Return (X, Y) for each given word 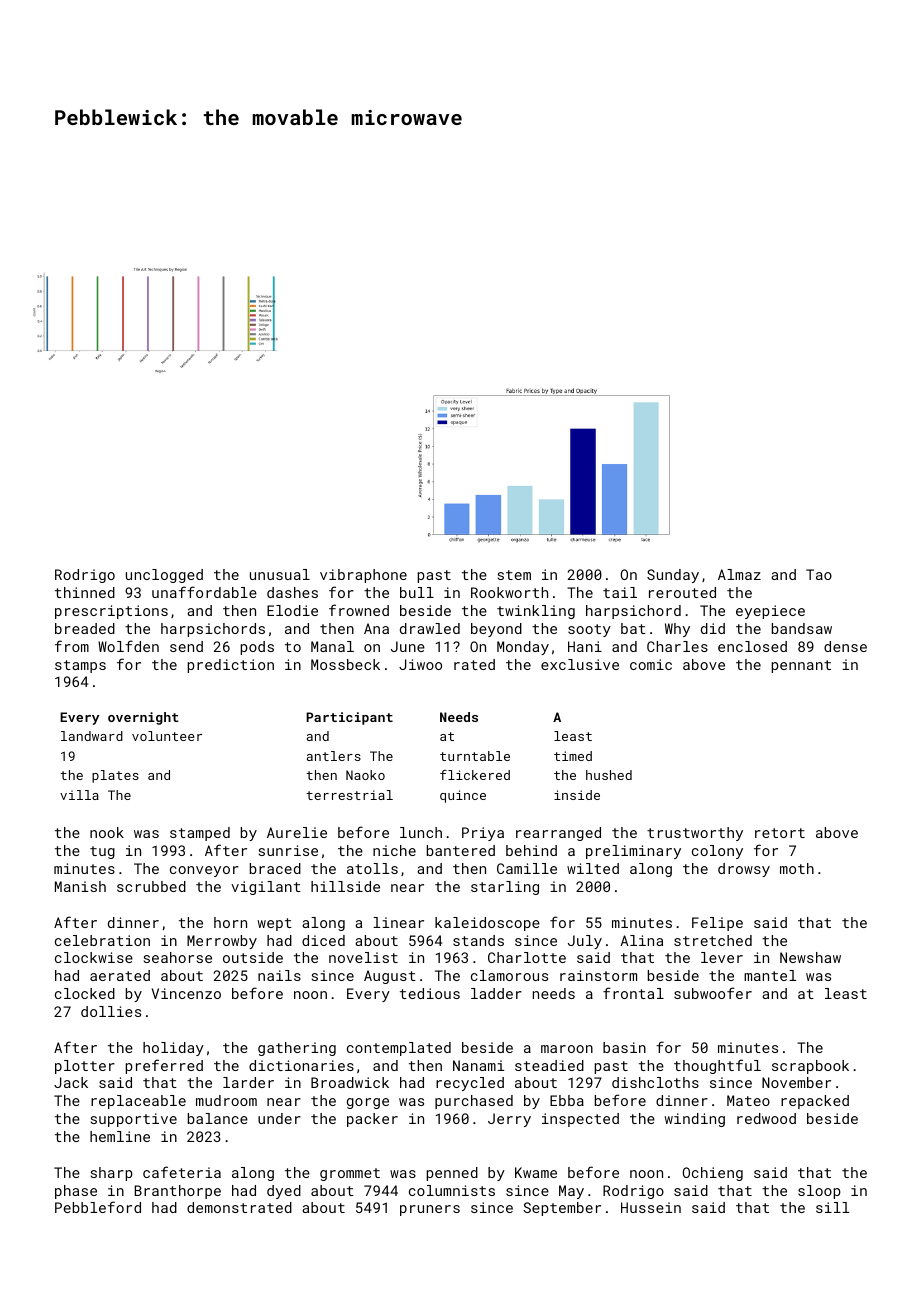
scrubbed (151, 886)
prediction (231, 666)
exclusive (580, 664)
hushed (609, 775)
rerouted (682, 592)
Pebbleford (98, 1207)
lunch (421, 832)
